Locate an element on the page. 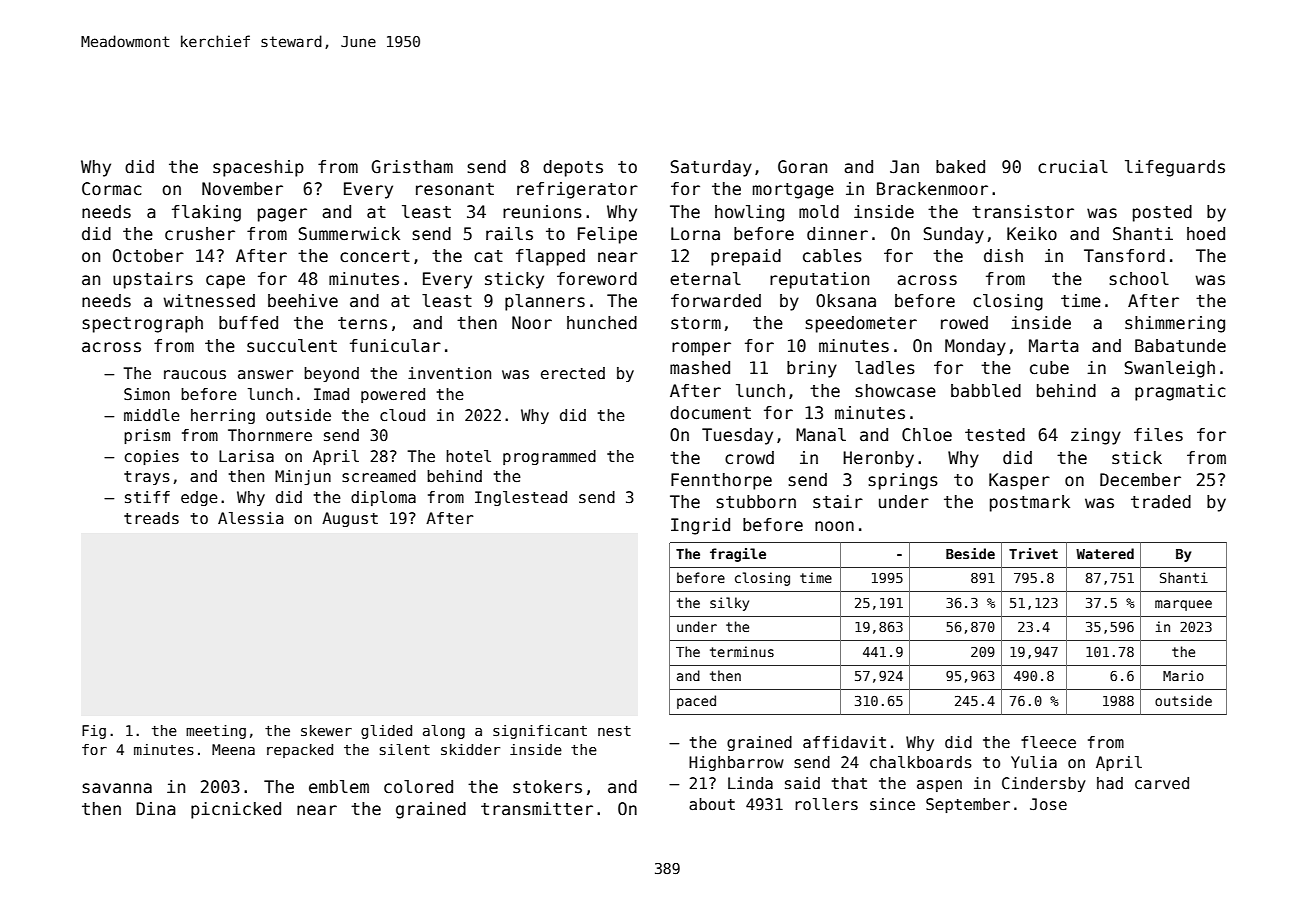 This page has width=1308, height=924. affidavit is located at coordinates (844, 742).
